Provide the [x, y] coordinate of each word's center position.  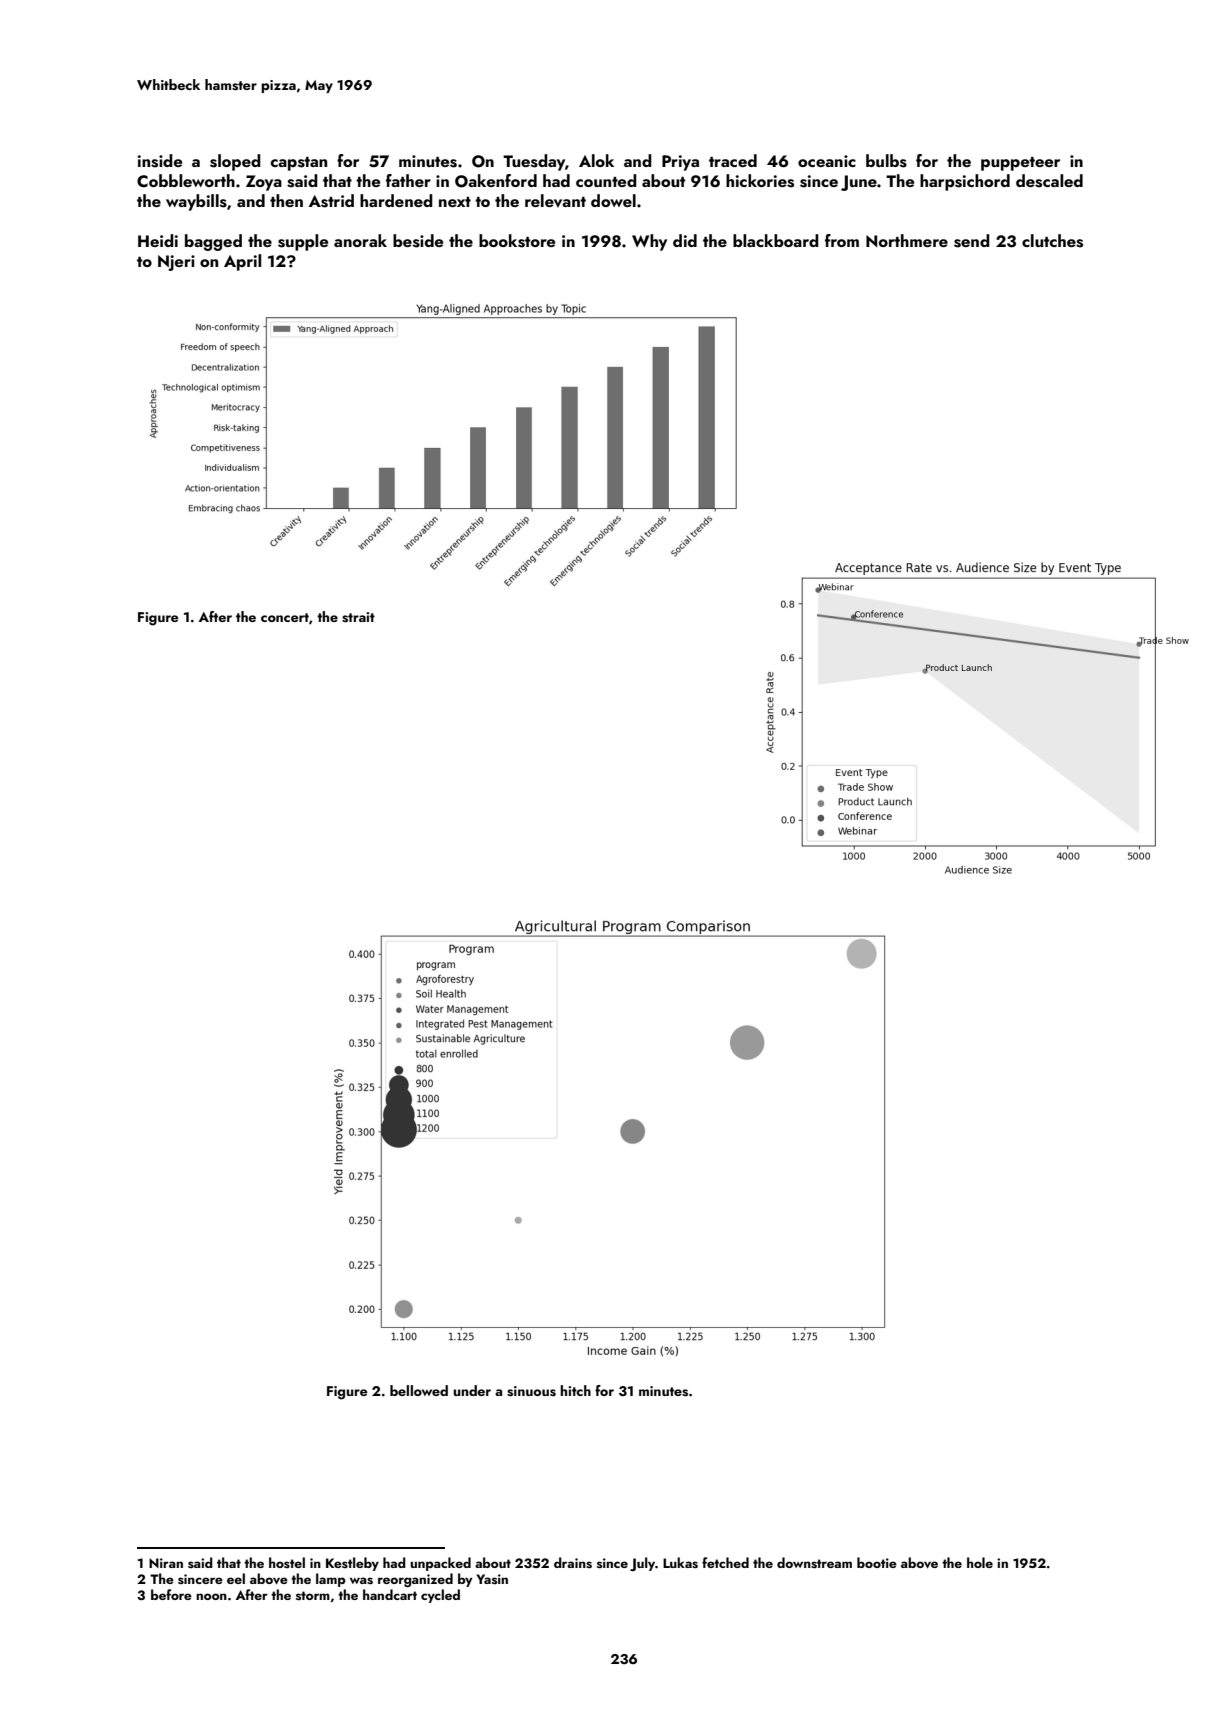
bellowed [419, 1390]
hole [980, 1562]
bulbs [886, 161]
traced [733, 160]
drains [573, 1562]
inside [160, 161]
